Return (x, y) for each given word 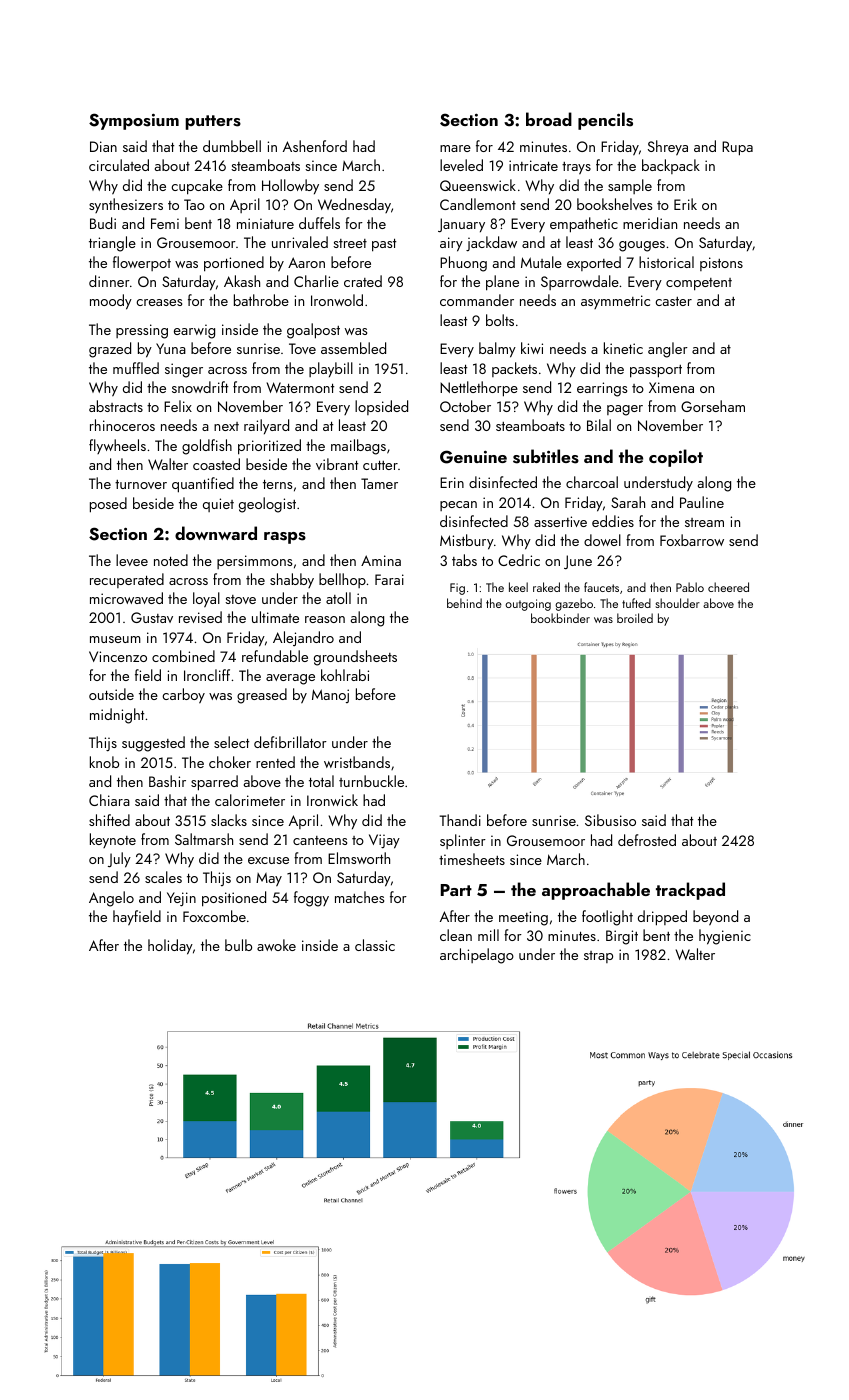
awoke (276, 945)
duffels (319, 223)
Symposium (134, 121)
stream (704, 522)
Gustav (152, 617)
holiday (170, 947)
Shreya (668, 148)
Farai (389, 579)
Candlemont (478, 204)
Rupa (737, 148)
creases (159, 302)
